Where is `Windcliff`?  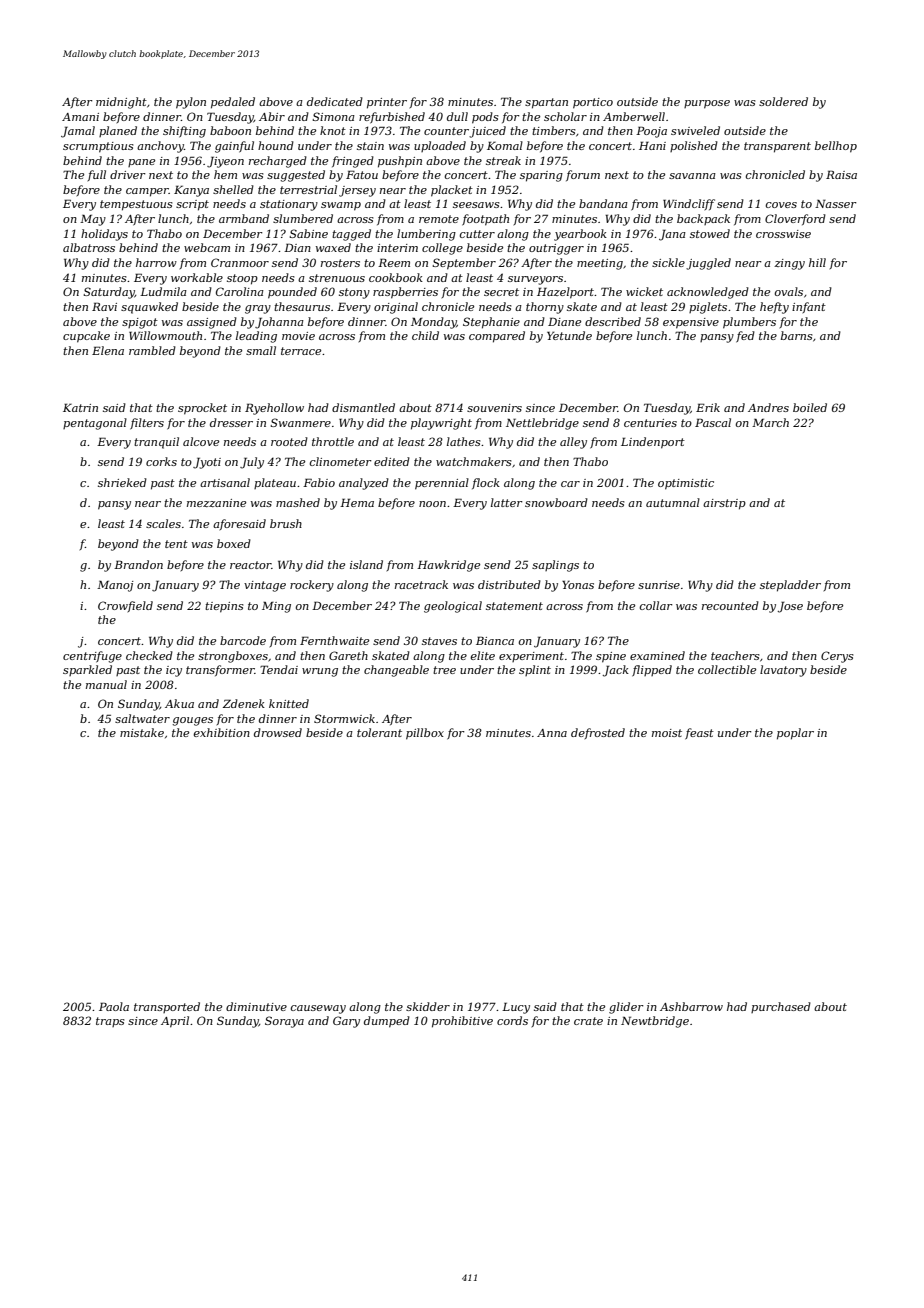
Windcliff is located at coordinates (689, 204).
